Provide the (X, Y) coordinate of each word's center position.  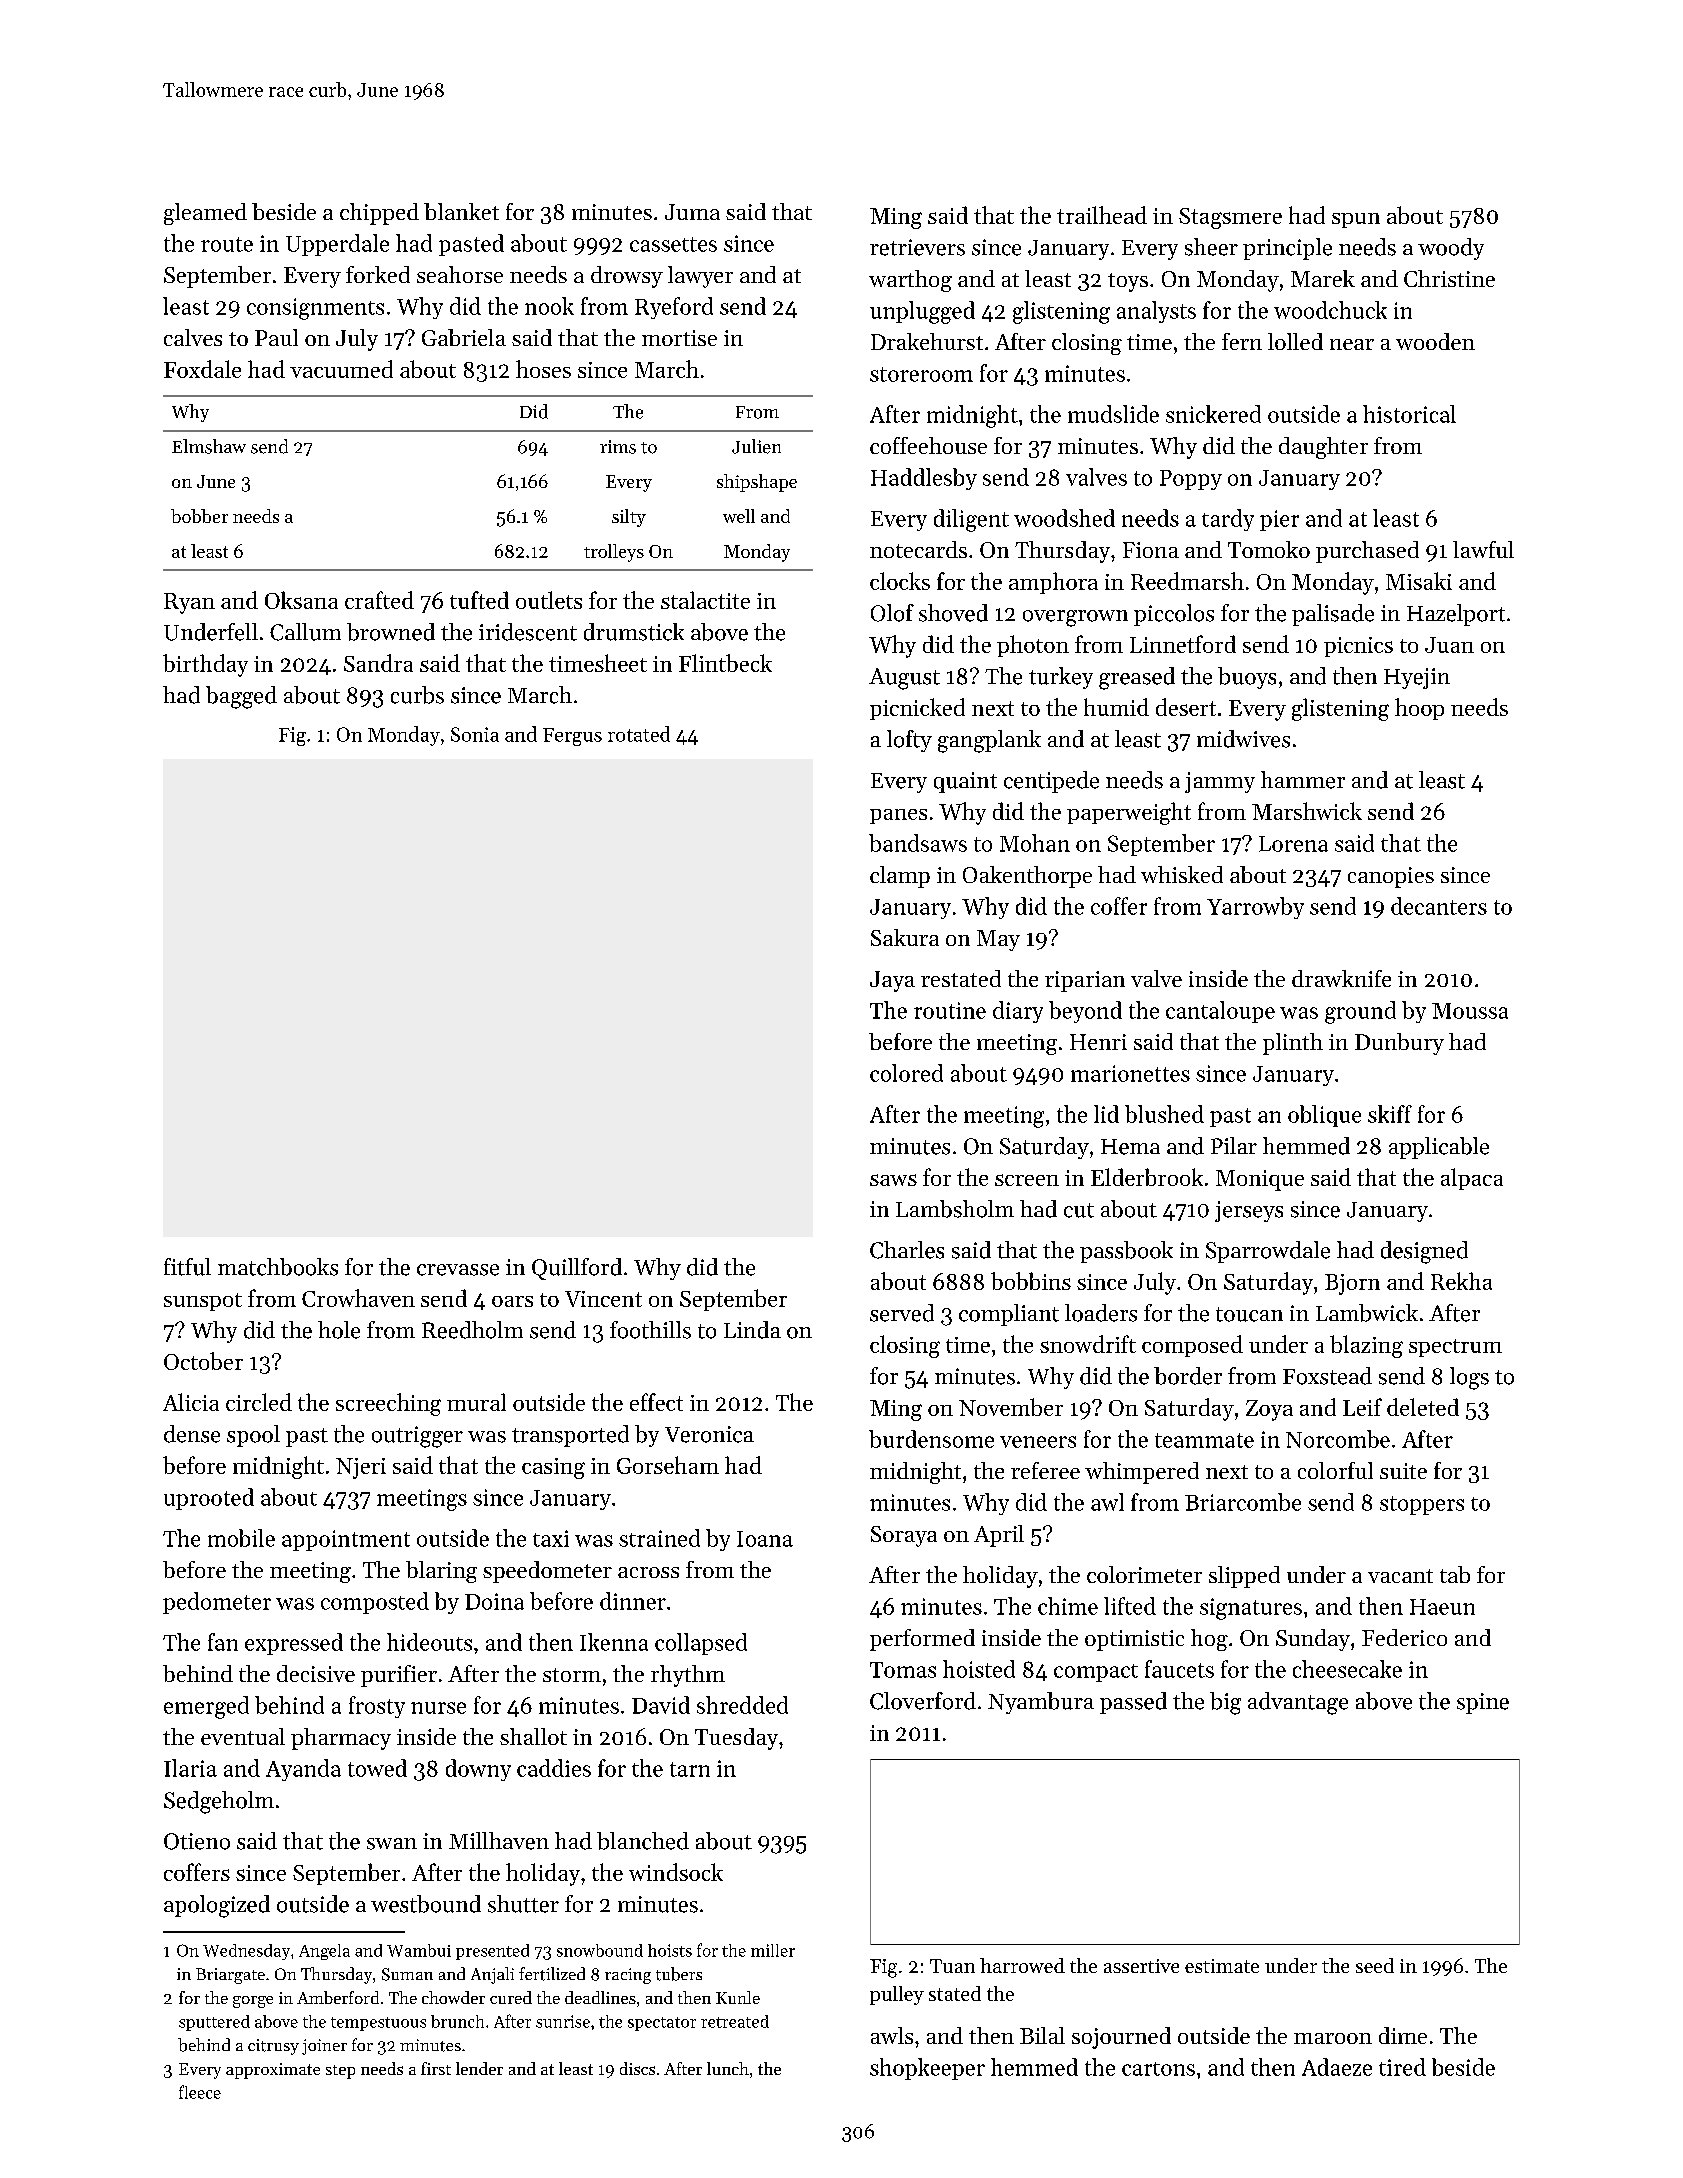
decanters (1439, 906)
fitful (187, 1267)
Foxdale (202, 369)
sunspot (203, 1302)
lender (479, 2068)
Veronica (709, 1434)
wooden (1435, 341)
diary (1018, 1012)
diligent (971, 520)
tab (1455, 1574)
